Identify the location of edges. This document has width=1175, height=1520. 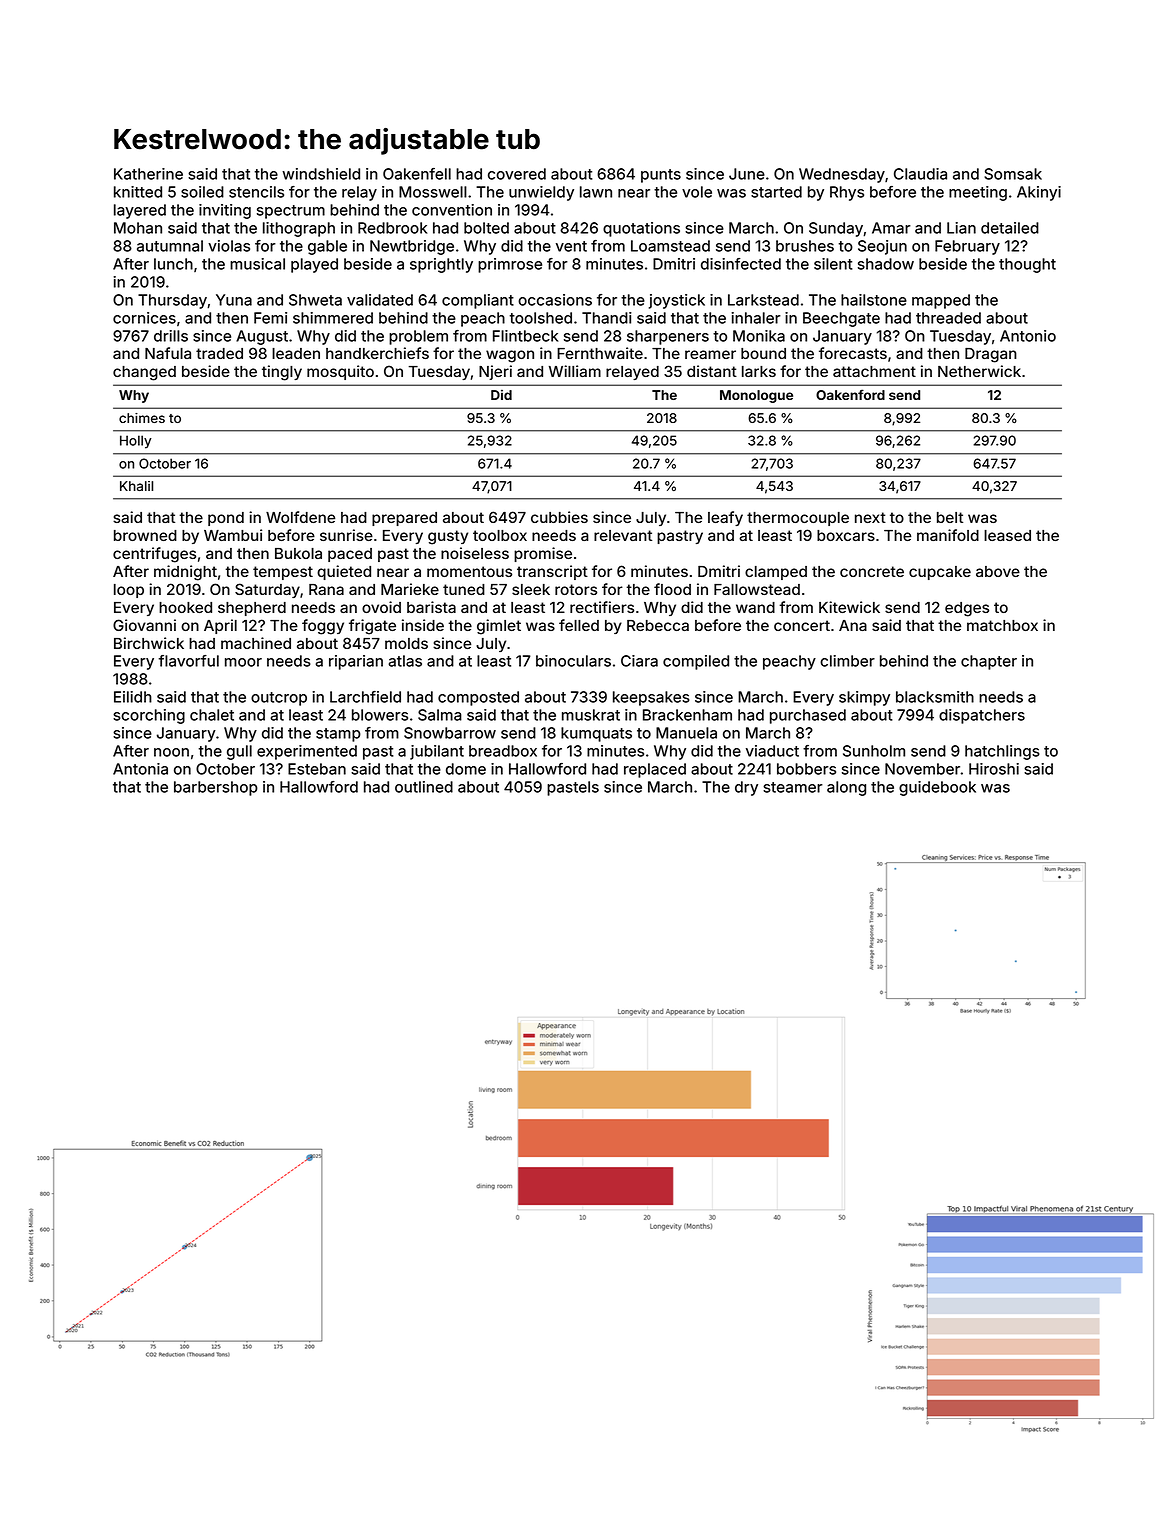
(967, 609).
